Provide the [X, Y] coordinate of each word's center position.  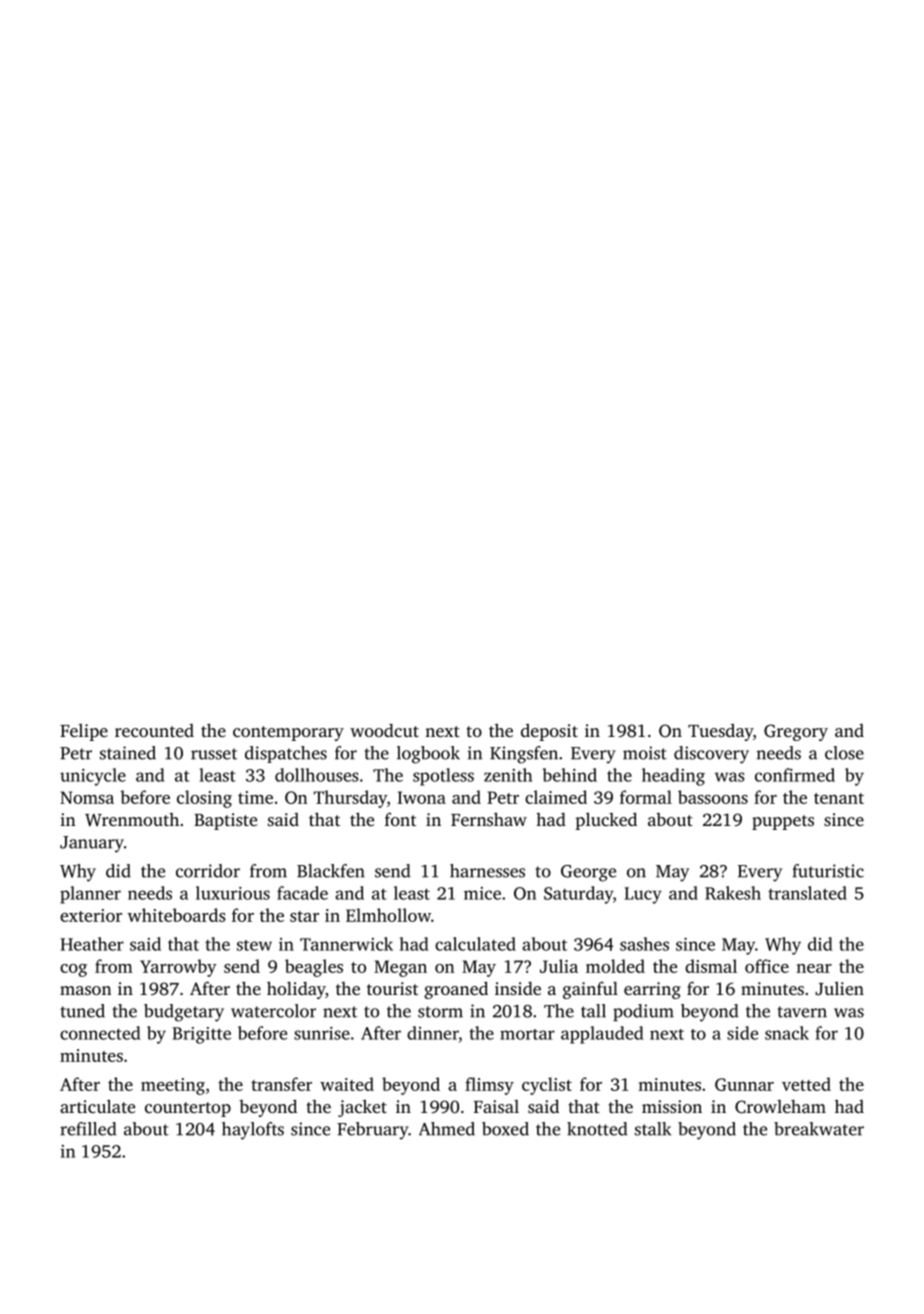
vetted [806, 1084]
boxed [505, 1129]
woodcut [384, 730]
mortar [527, 1034]
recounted [154, 730]
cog [73, 970]
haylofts [253, 1131]
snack [787, 1033]
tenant [839, 798]
